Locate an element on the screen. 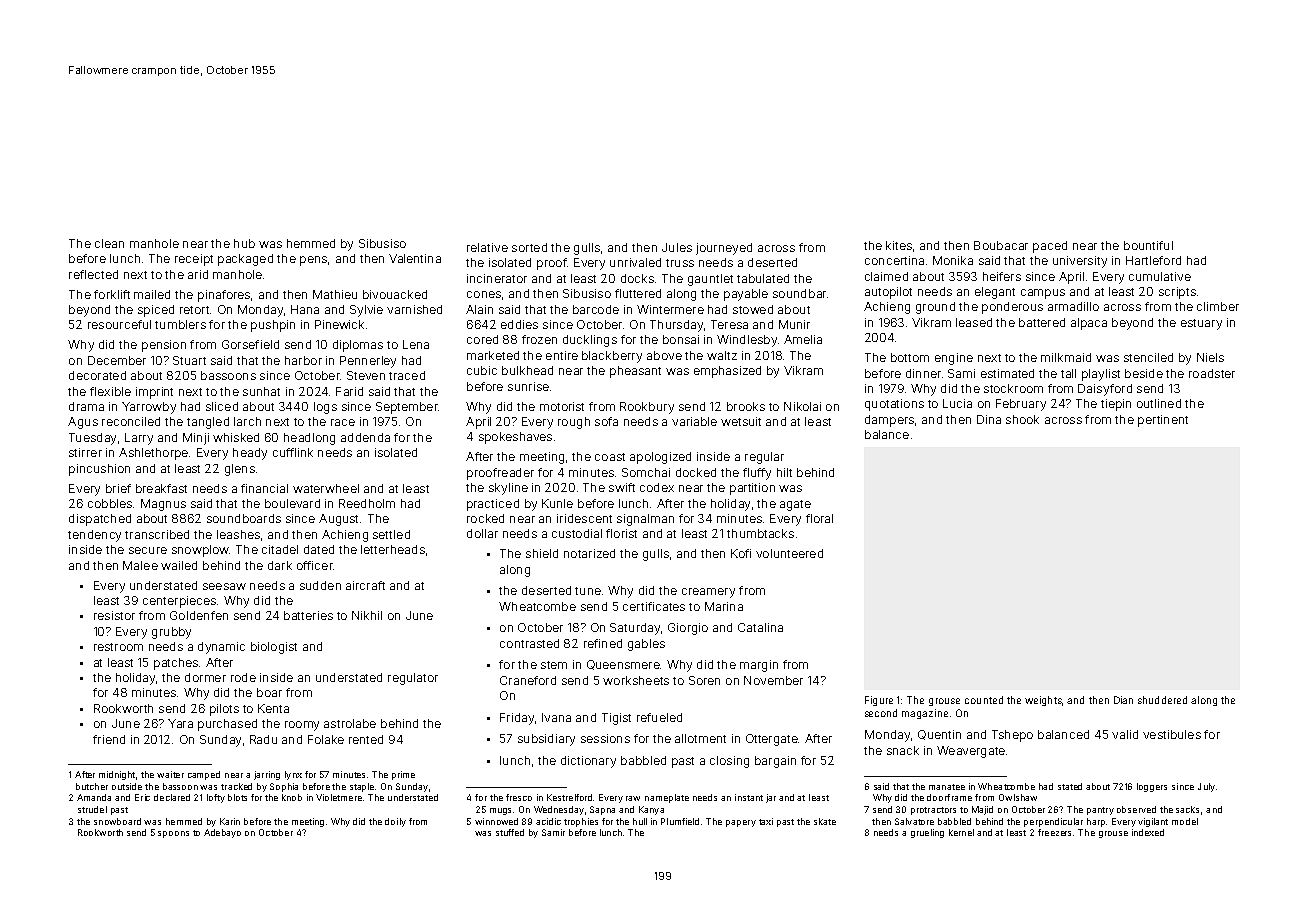 The width and height of the screenshot is (1308, 924). shuddered is located at coordinates (1162, 700).
